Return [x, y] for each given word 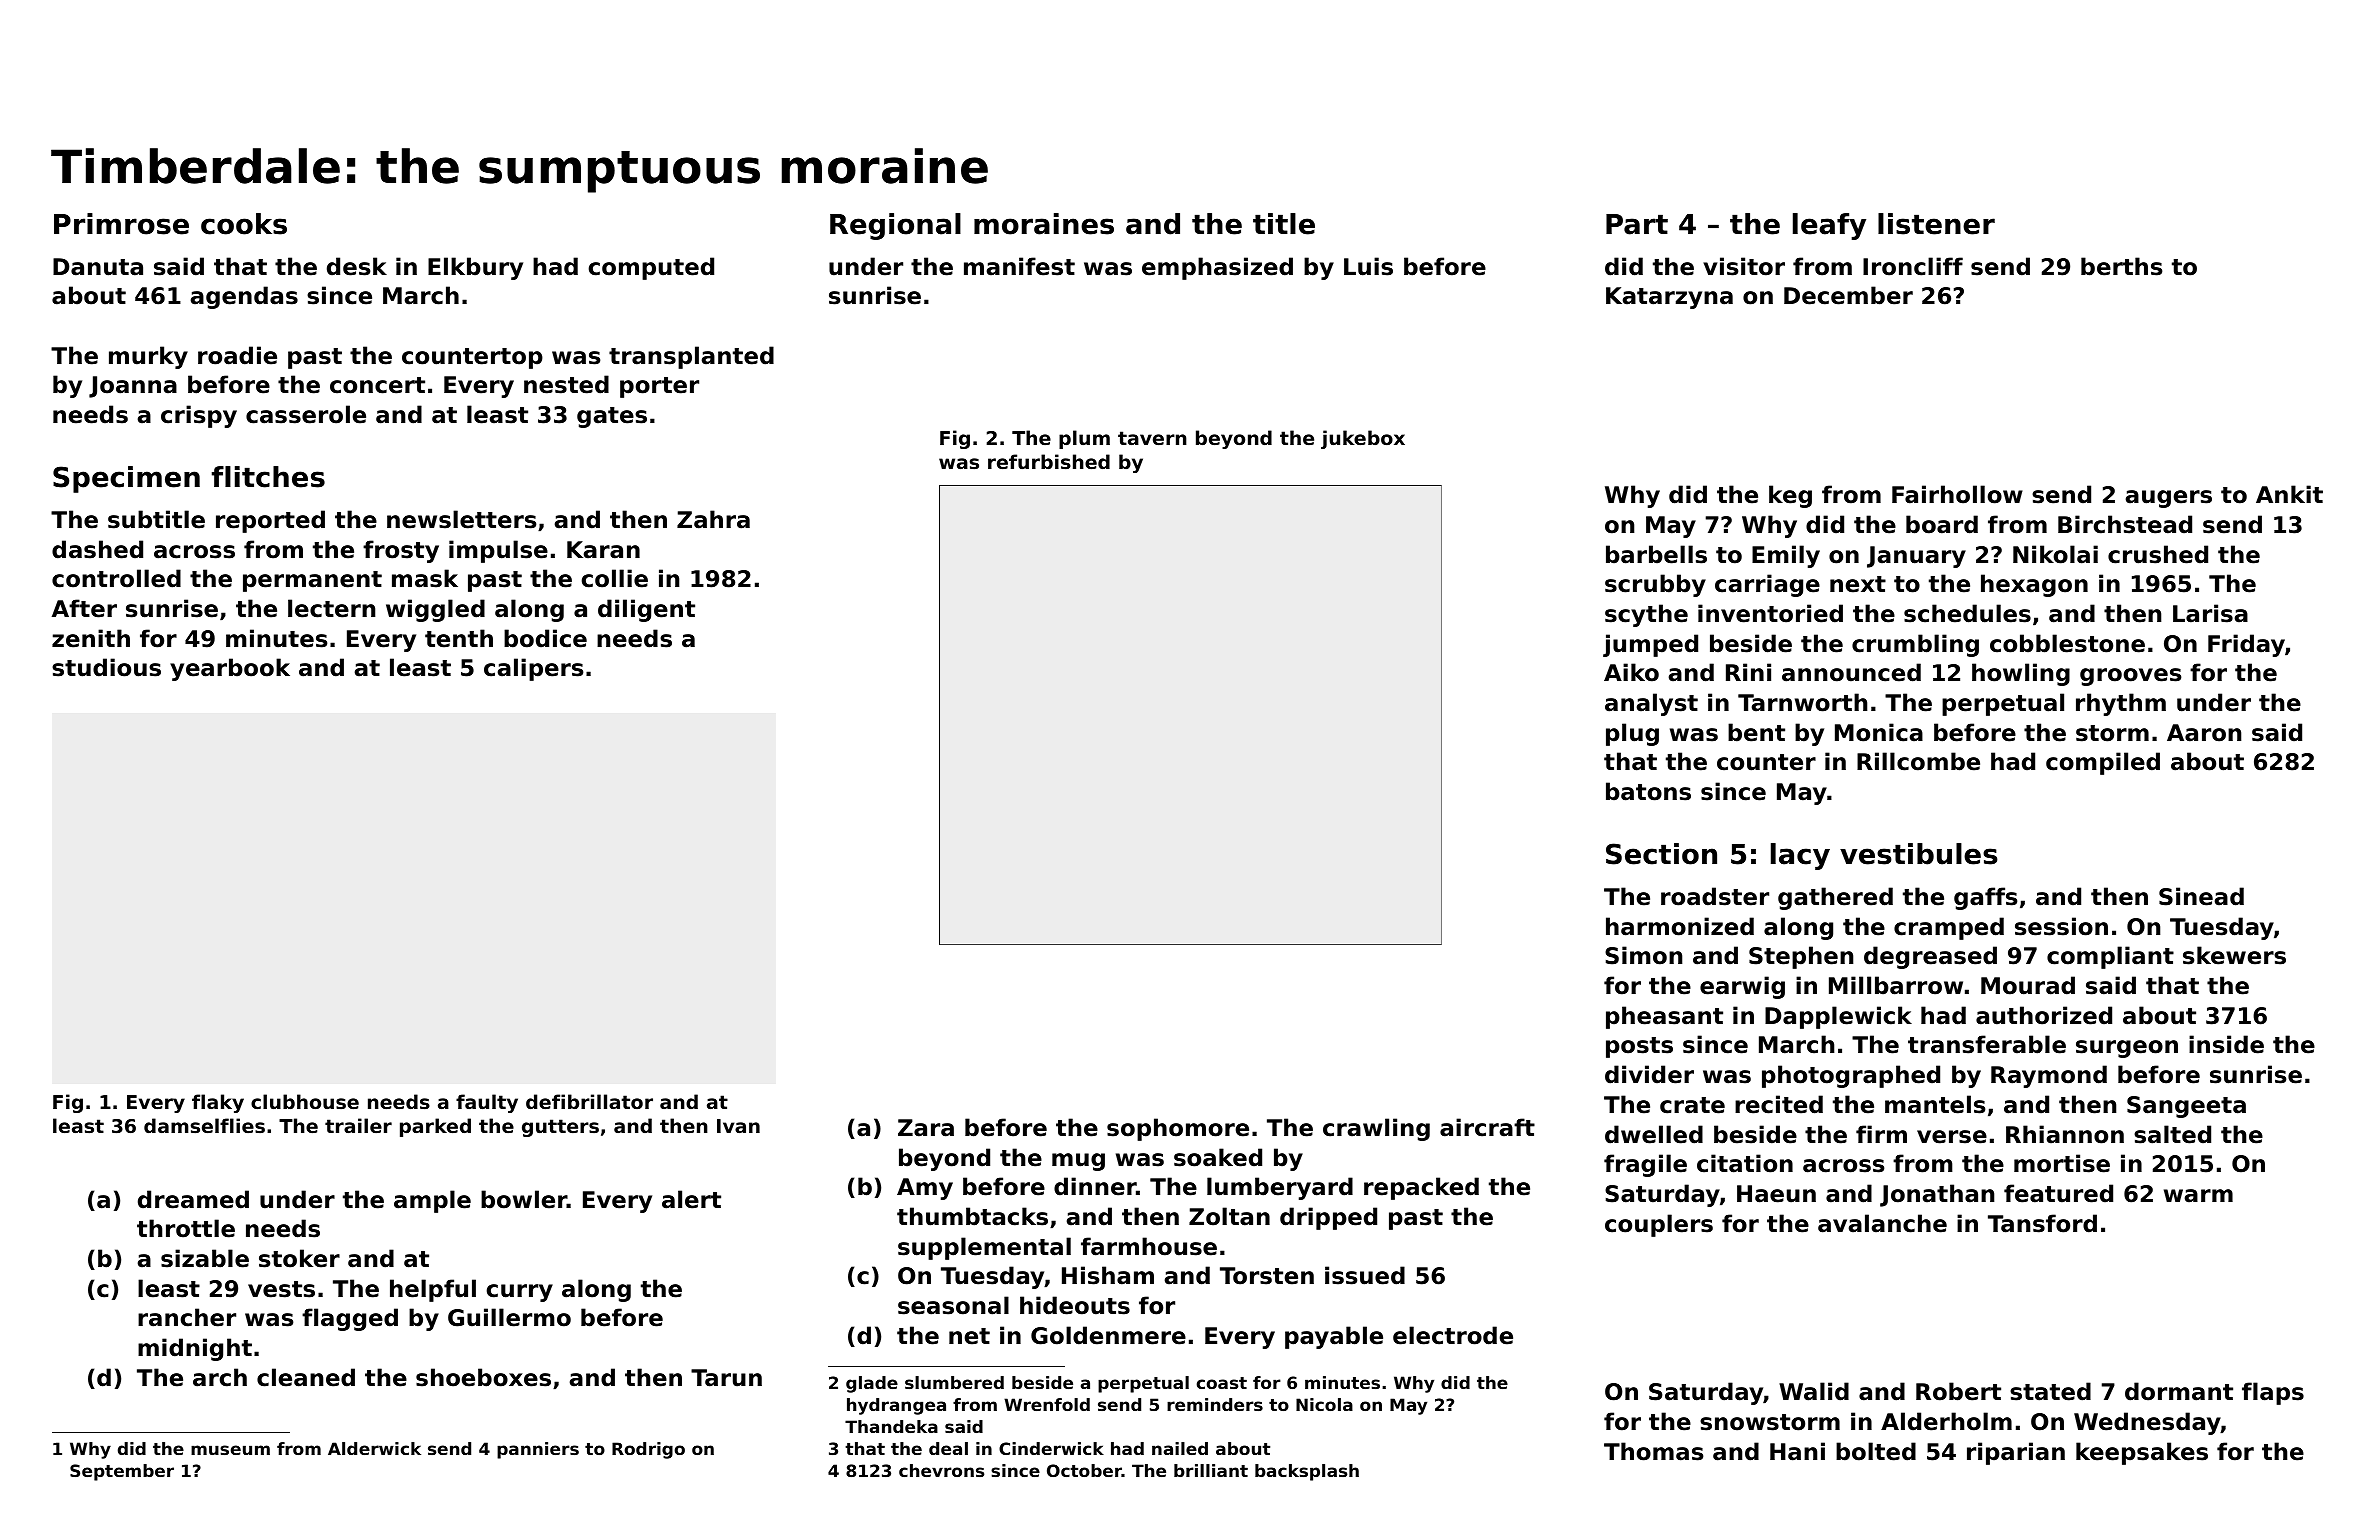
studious [106, 667]
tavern [1152, 438]
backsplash [1307, 1472]
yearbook [230, 669]
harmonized [1680, 926]
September [122, 1472]
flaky [218, 1103]
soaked [1218, 1157]
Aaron [2204, 733]
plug [1632, 734]
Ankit [2289, 494]
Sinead [2201, 896]
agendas [244, 297]
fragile [1645, 1165]
